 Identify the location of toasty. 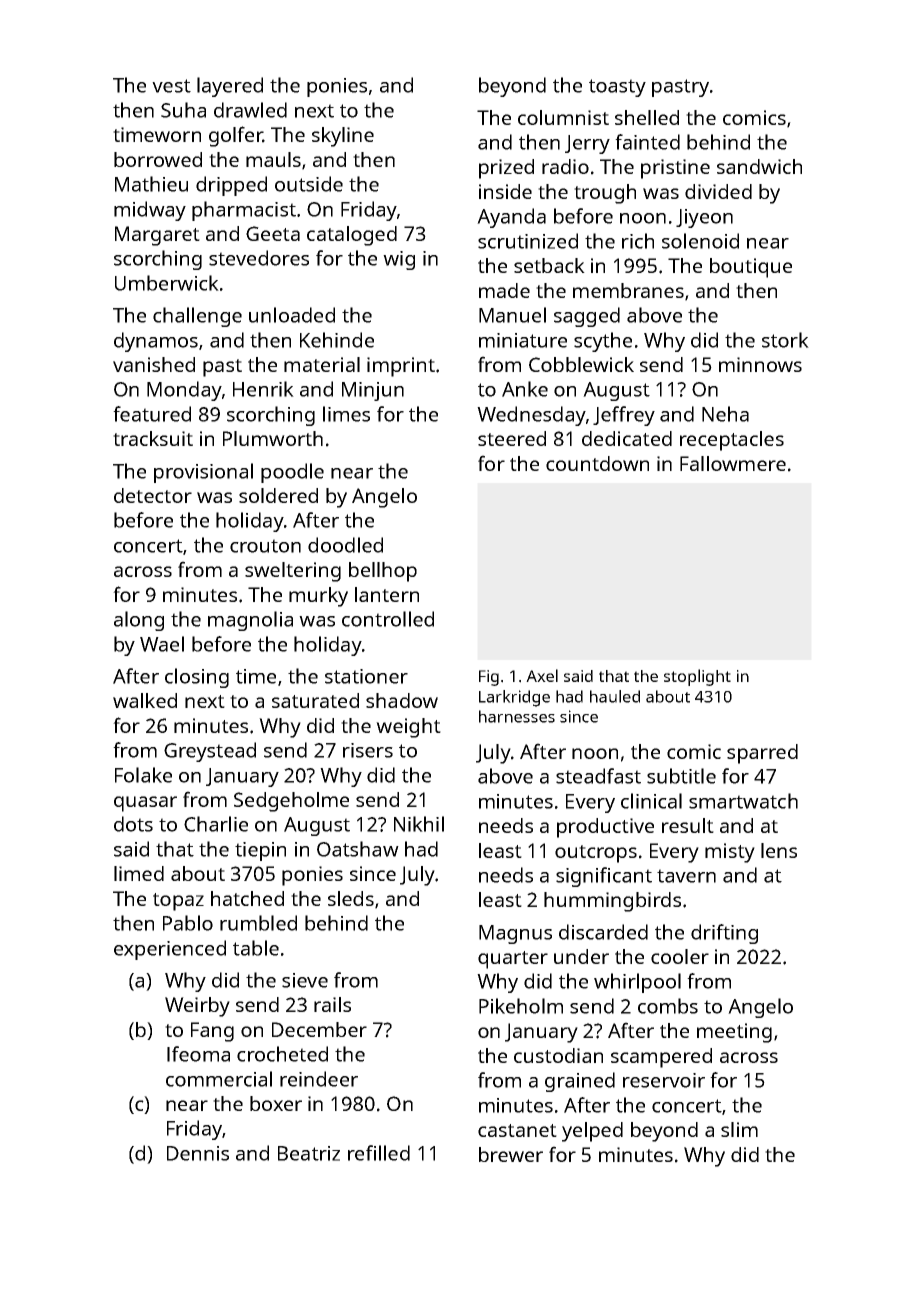
(617, 88).
